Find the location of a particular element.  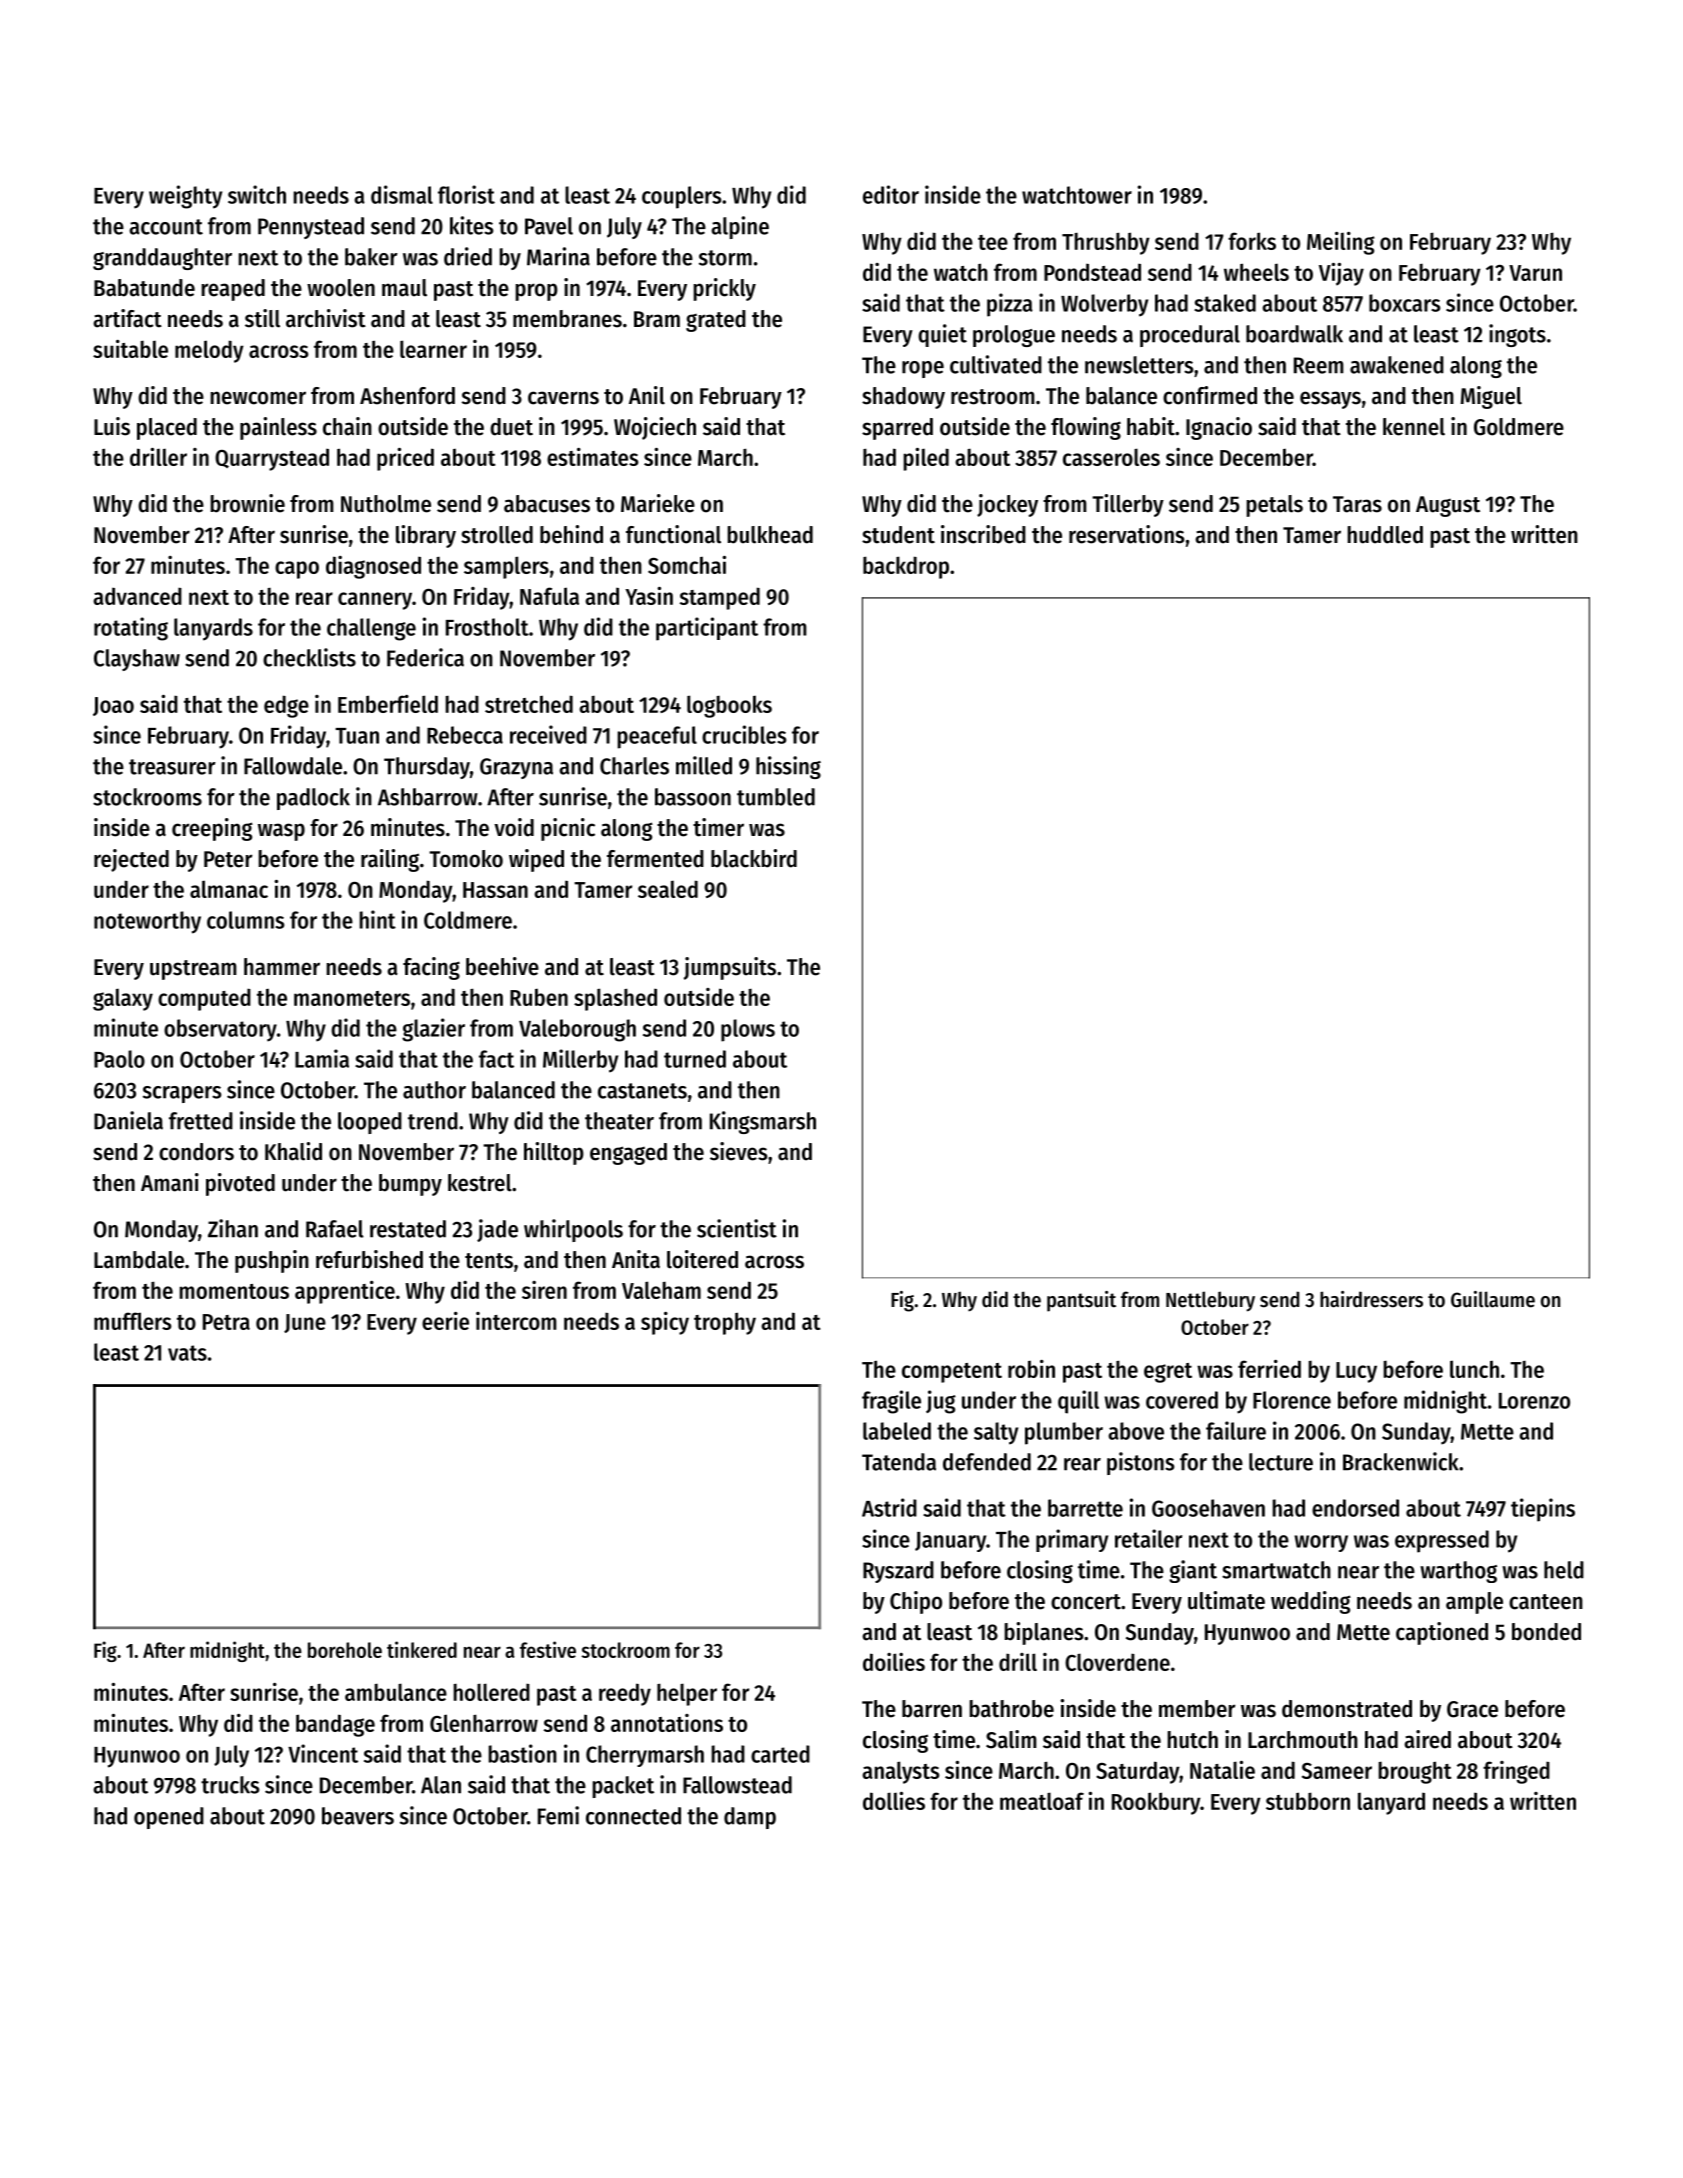

helper is located at coordinates (687, 1694).
